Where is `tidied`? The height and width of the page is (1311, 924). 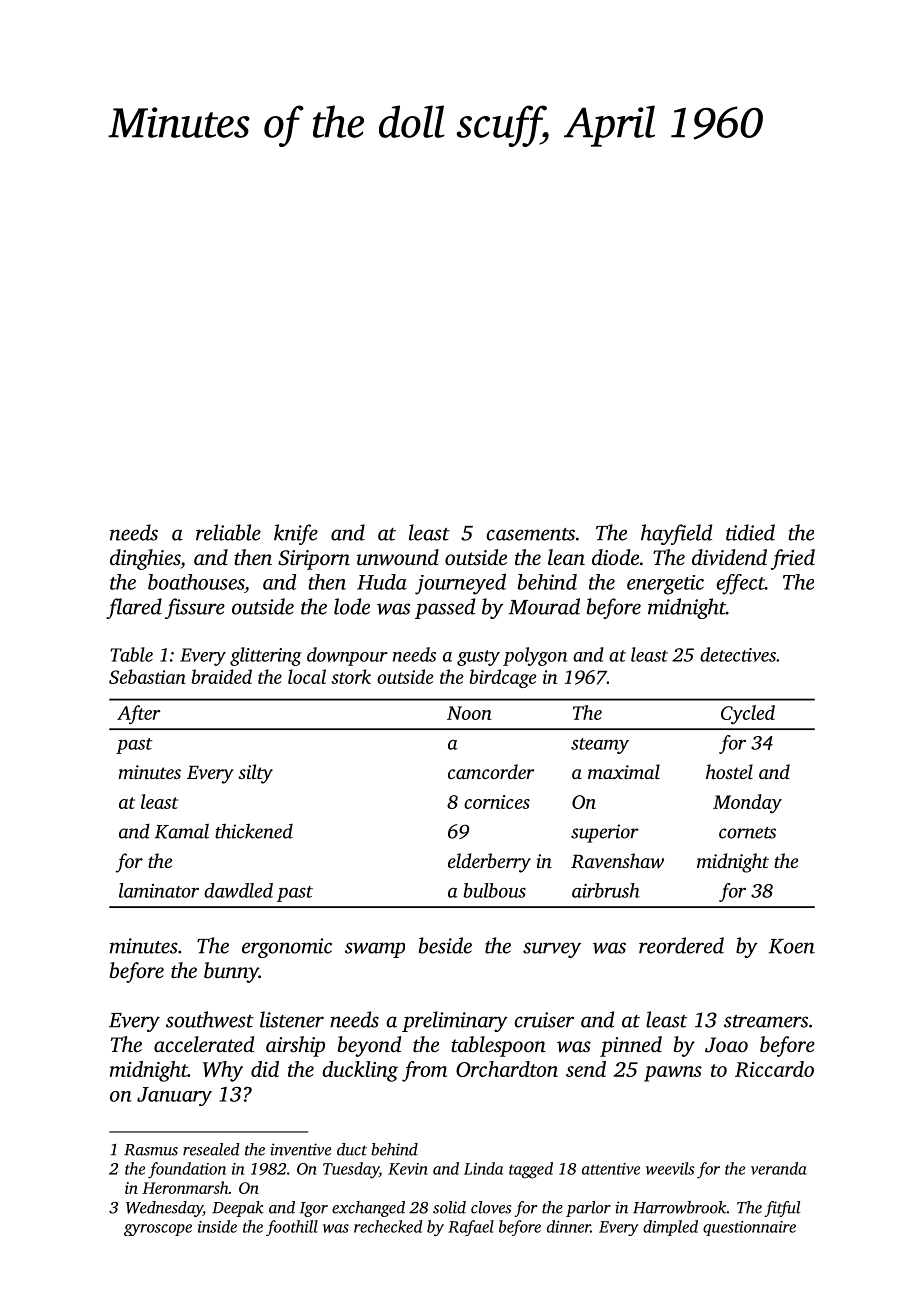 tidied is located at coordinates (750, 532).
